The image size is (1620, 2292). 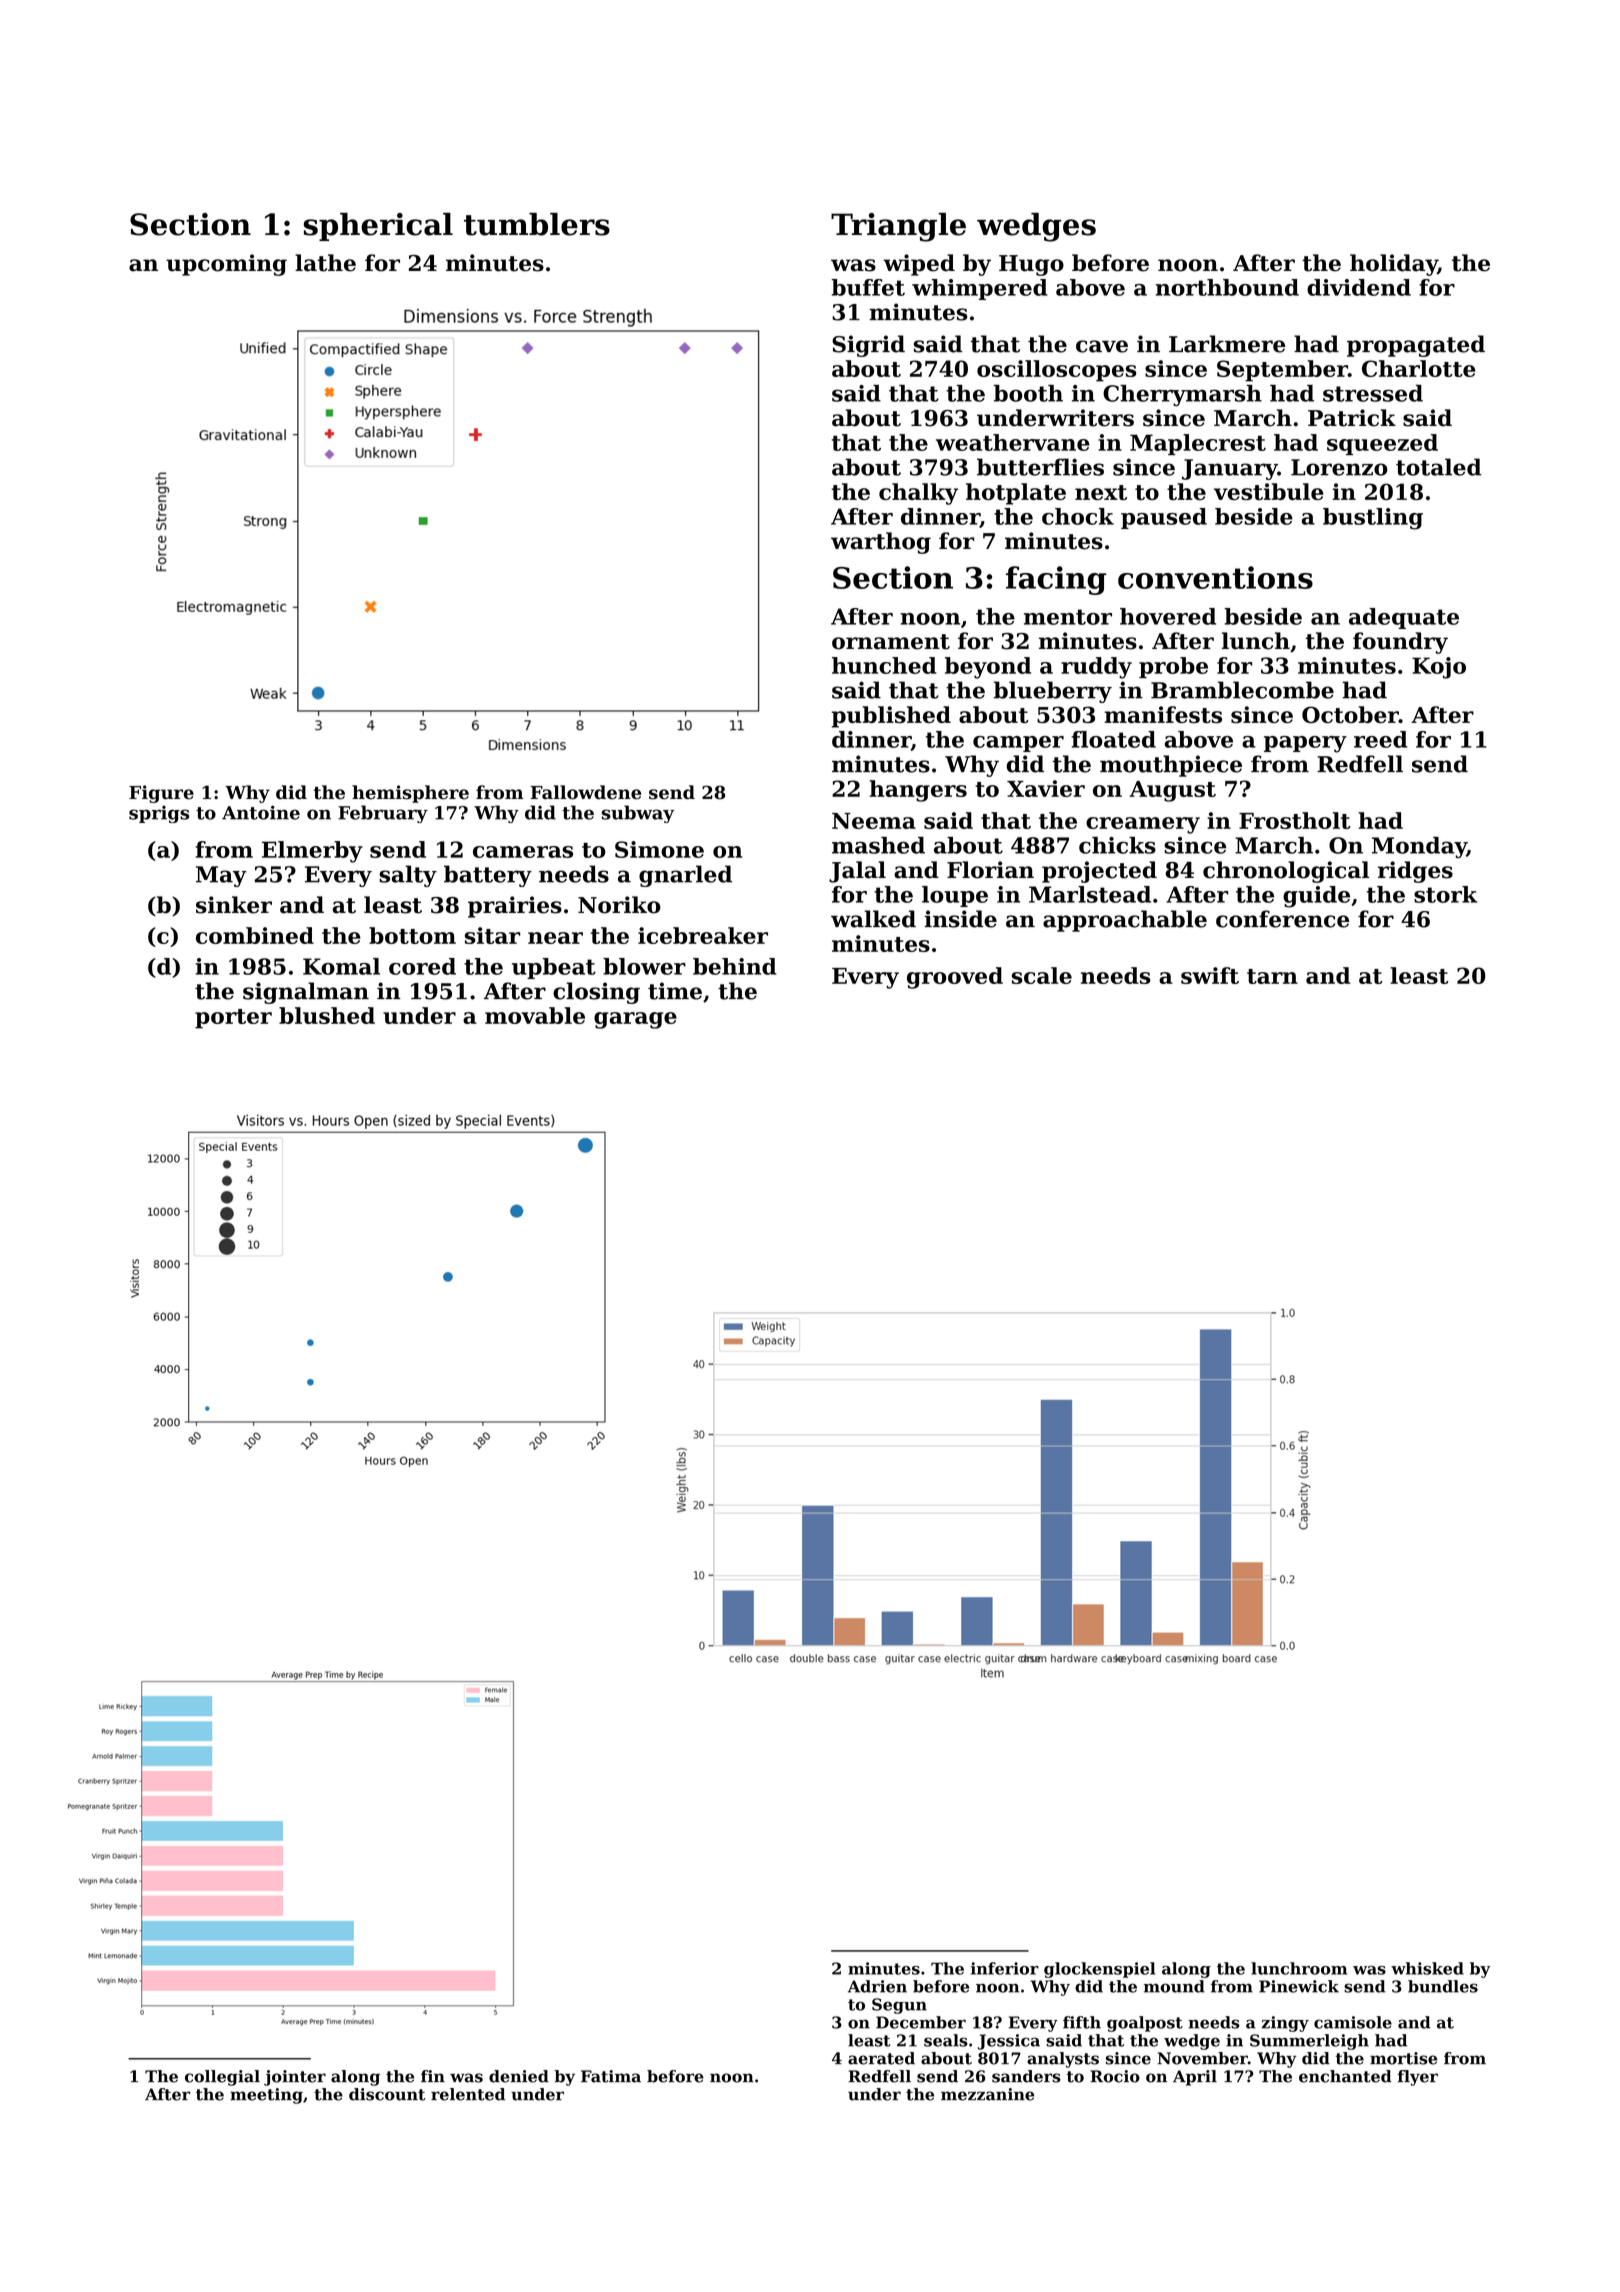 What do you see at coordinates (233, 1019) in the screenshot?
I see `porter` at bounding box center [233, 1019].
